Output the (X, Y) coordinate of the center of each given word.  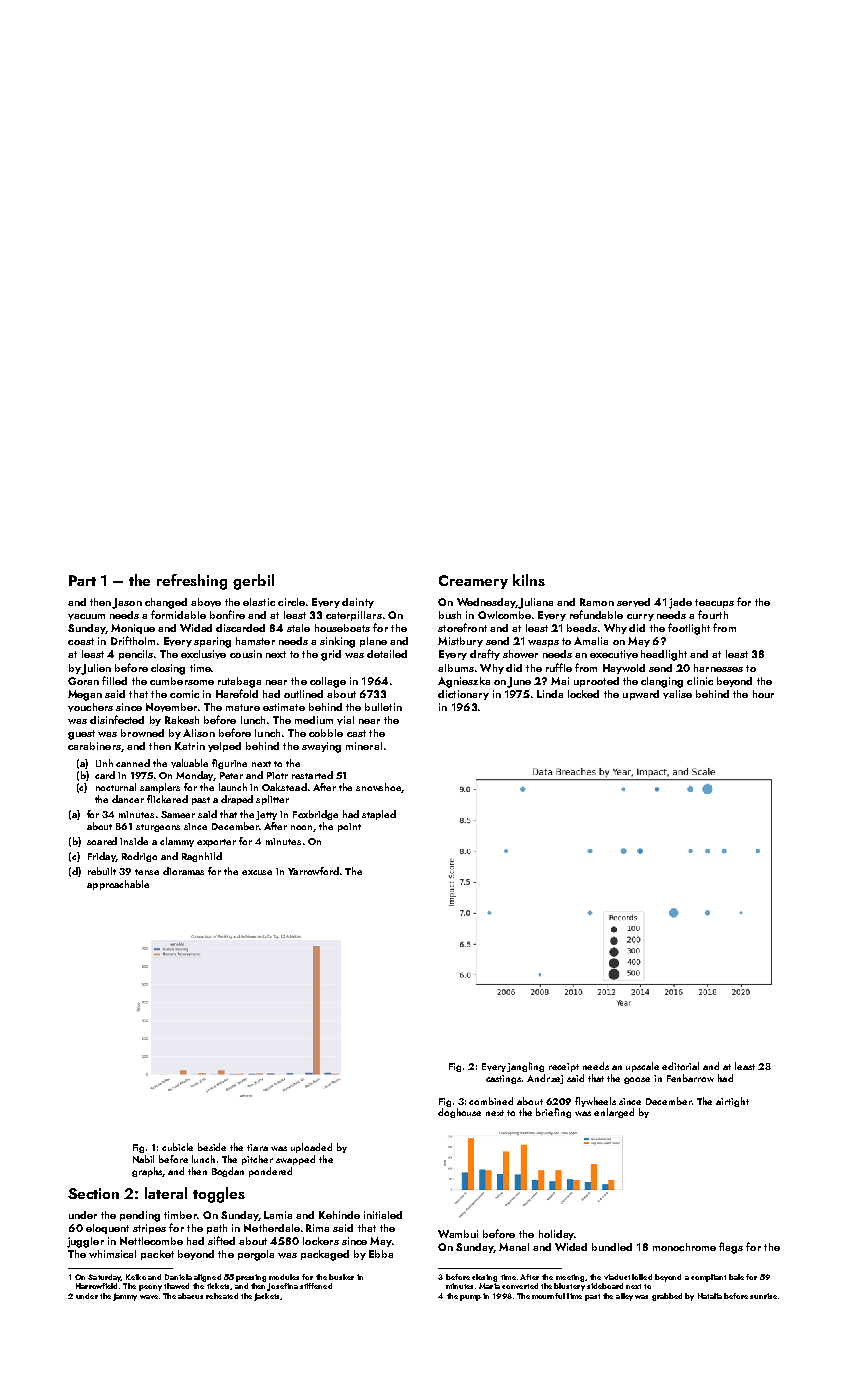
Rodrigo (139, 857)
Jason (127, 603)
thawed (176, 1286)
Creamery (473, 582)
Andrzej (545, 1079)
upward (641, 695)
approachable (118, 885)
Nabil (143, 1159)
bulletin (383, 707)
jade (680, 603)
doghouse (459, 1113)
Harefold (237, 693)
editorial (680, 1066)
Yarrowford (313, 871)
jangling (525, 1067)
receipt (564, 1067)
